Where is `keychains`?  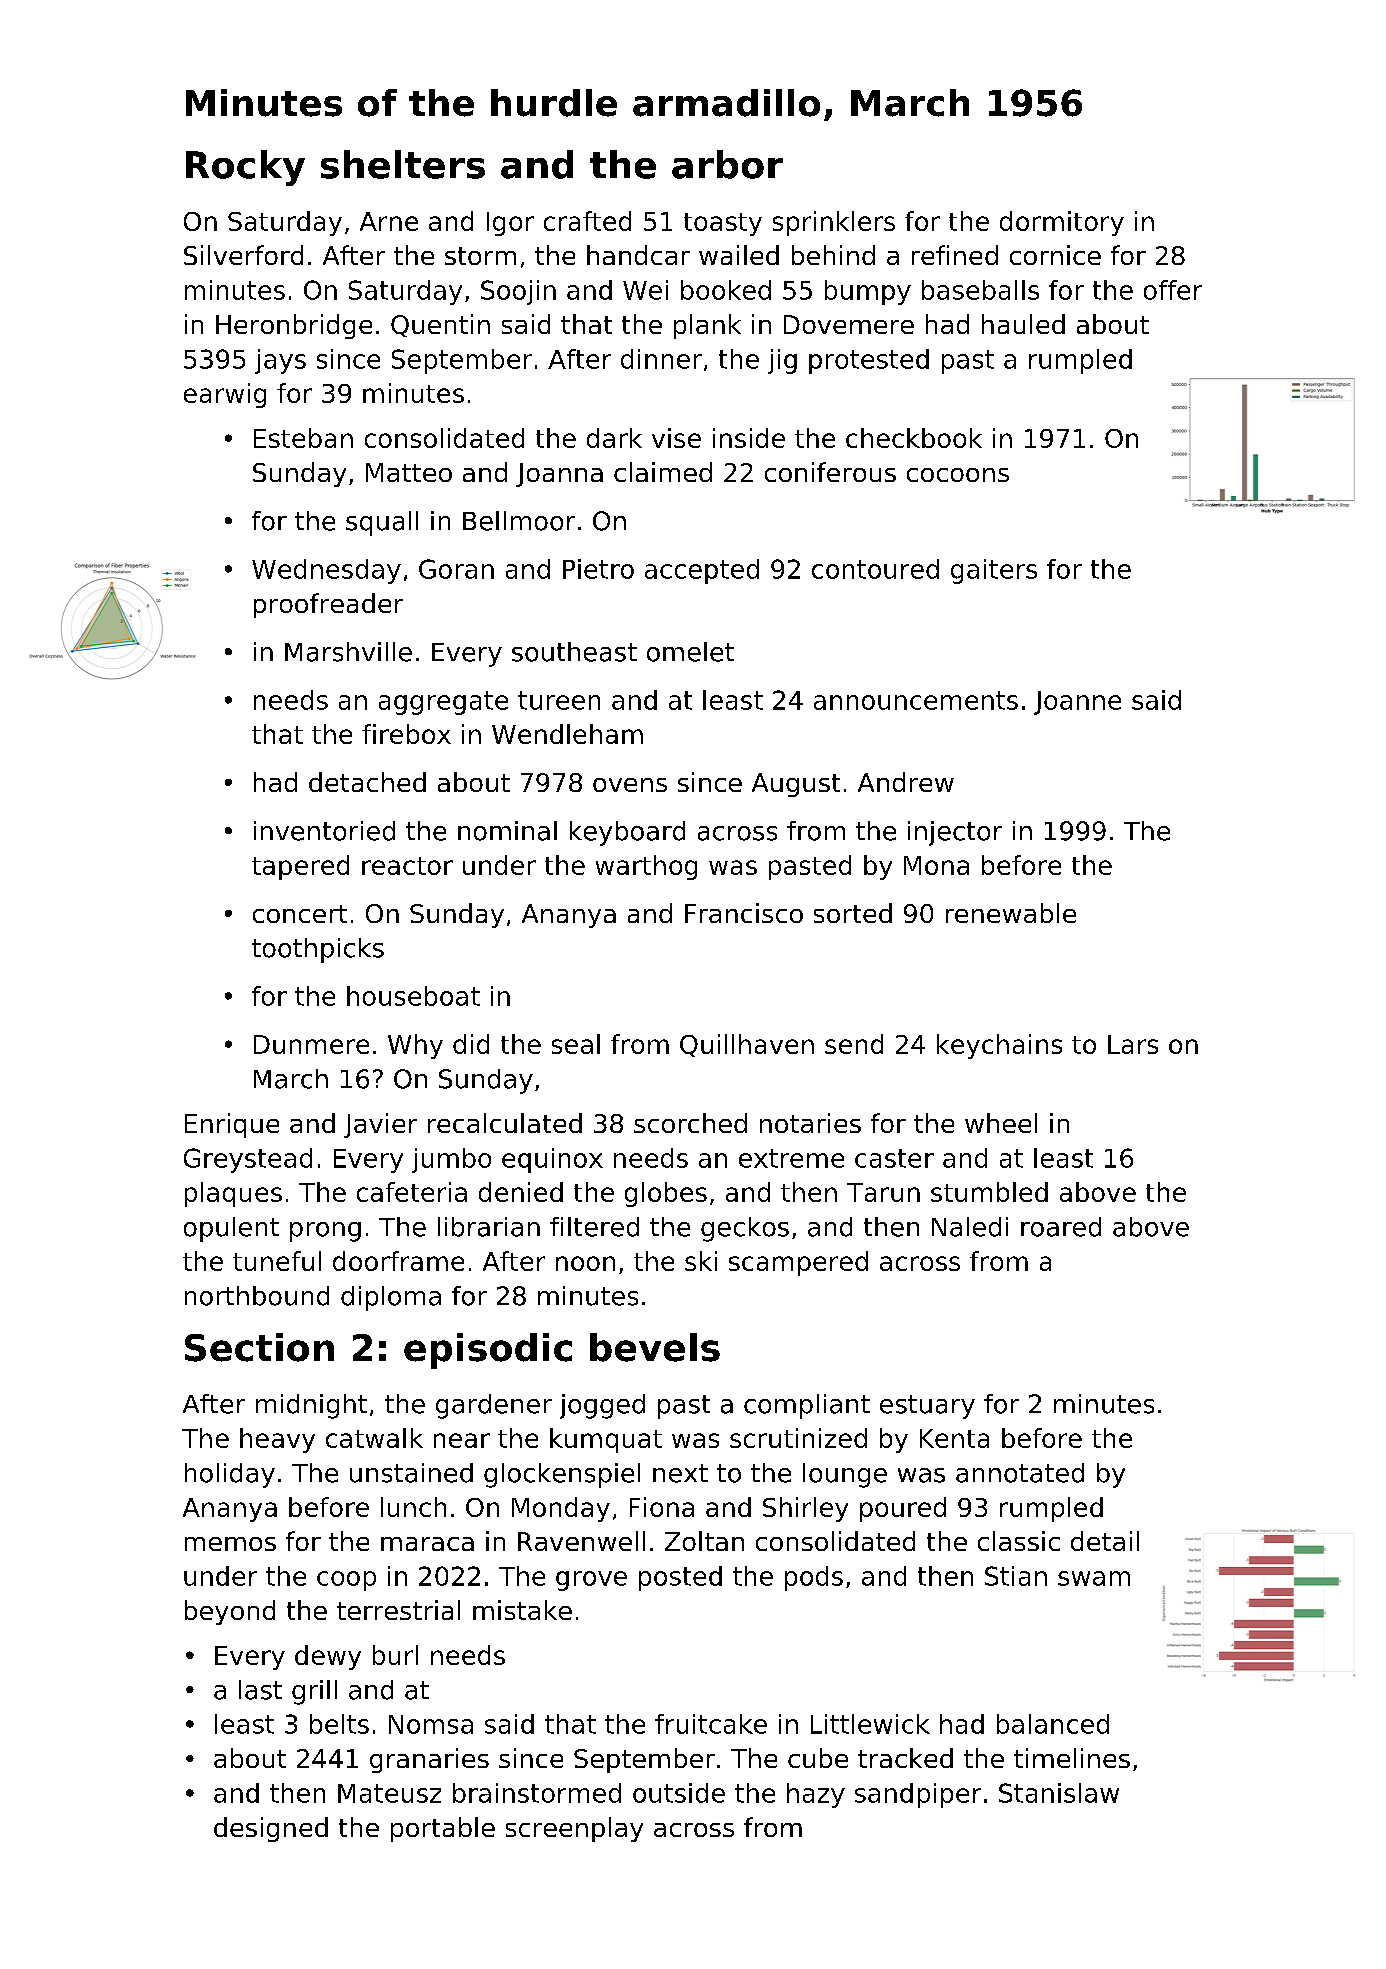
keychains is located at coordinates (999, 1046).
